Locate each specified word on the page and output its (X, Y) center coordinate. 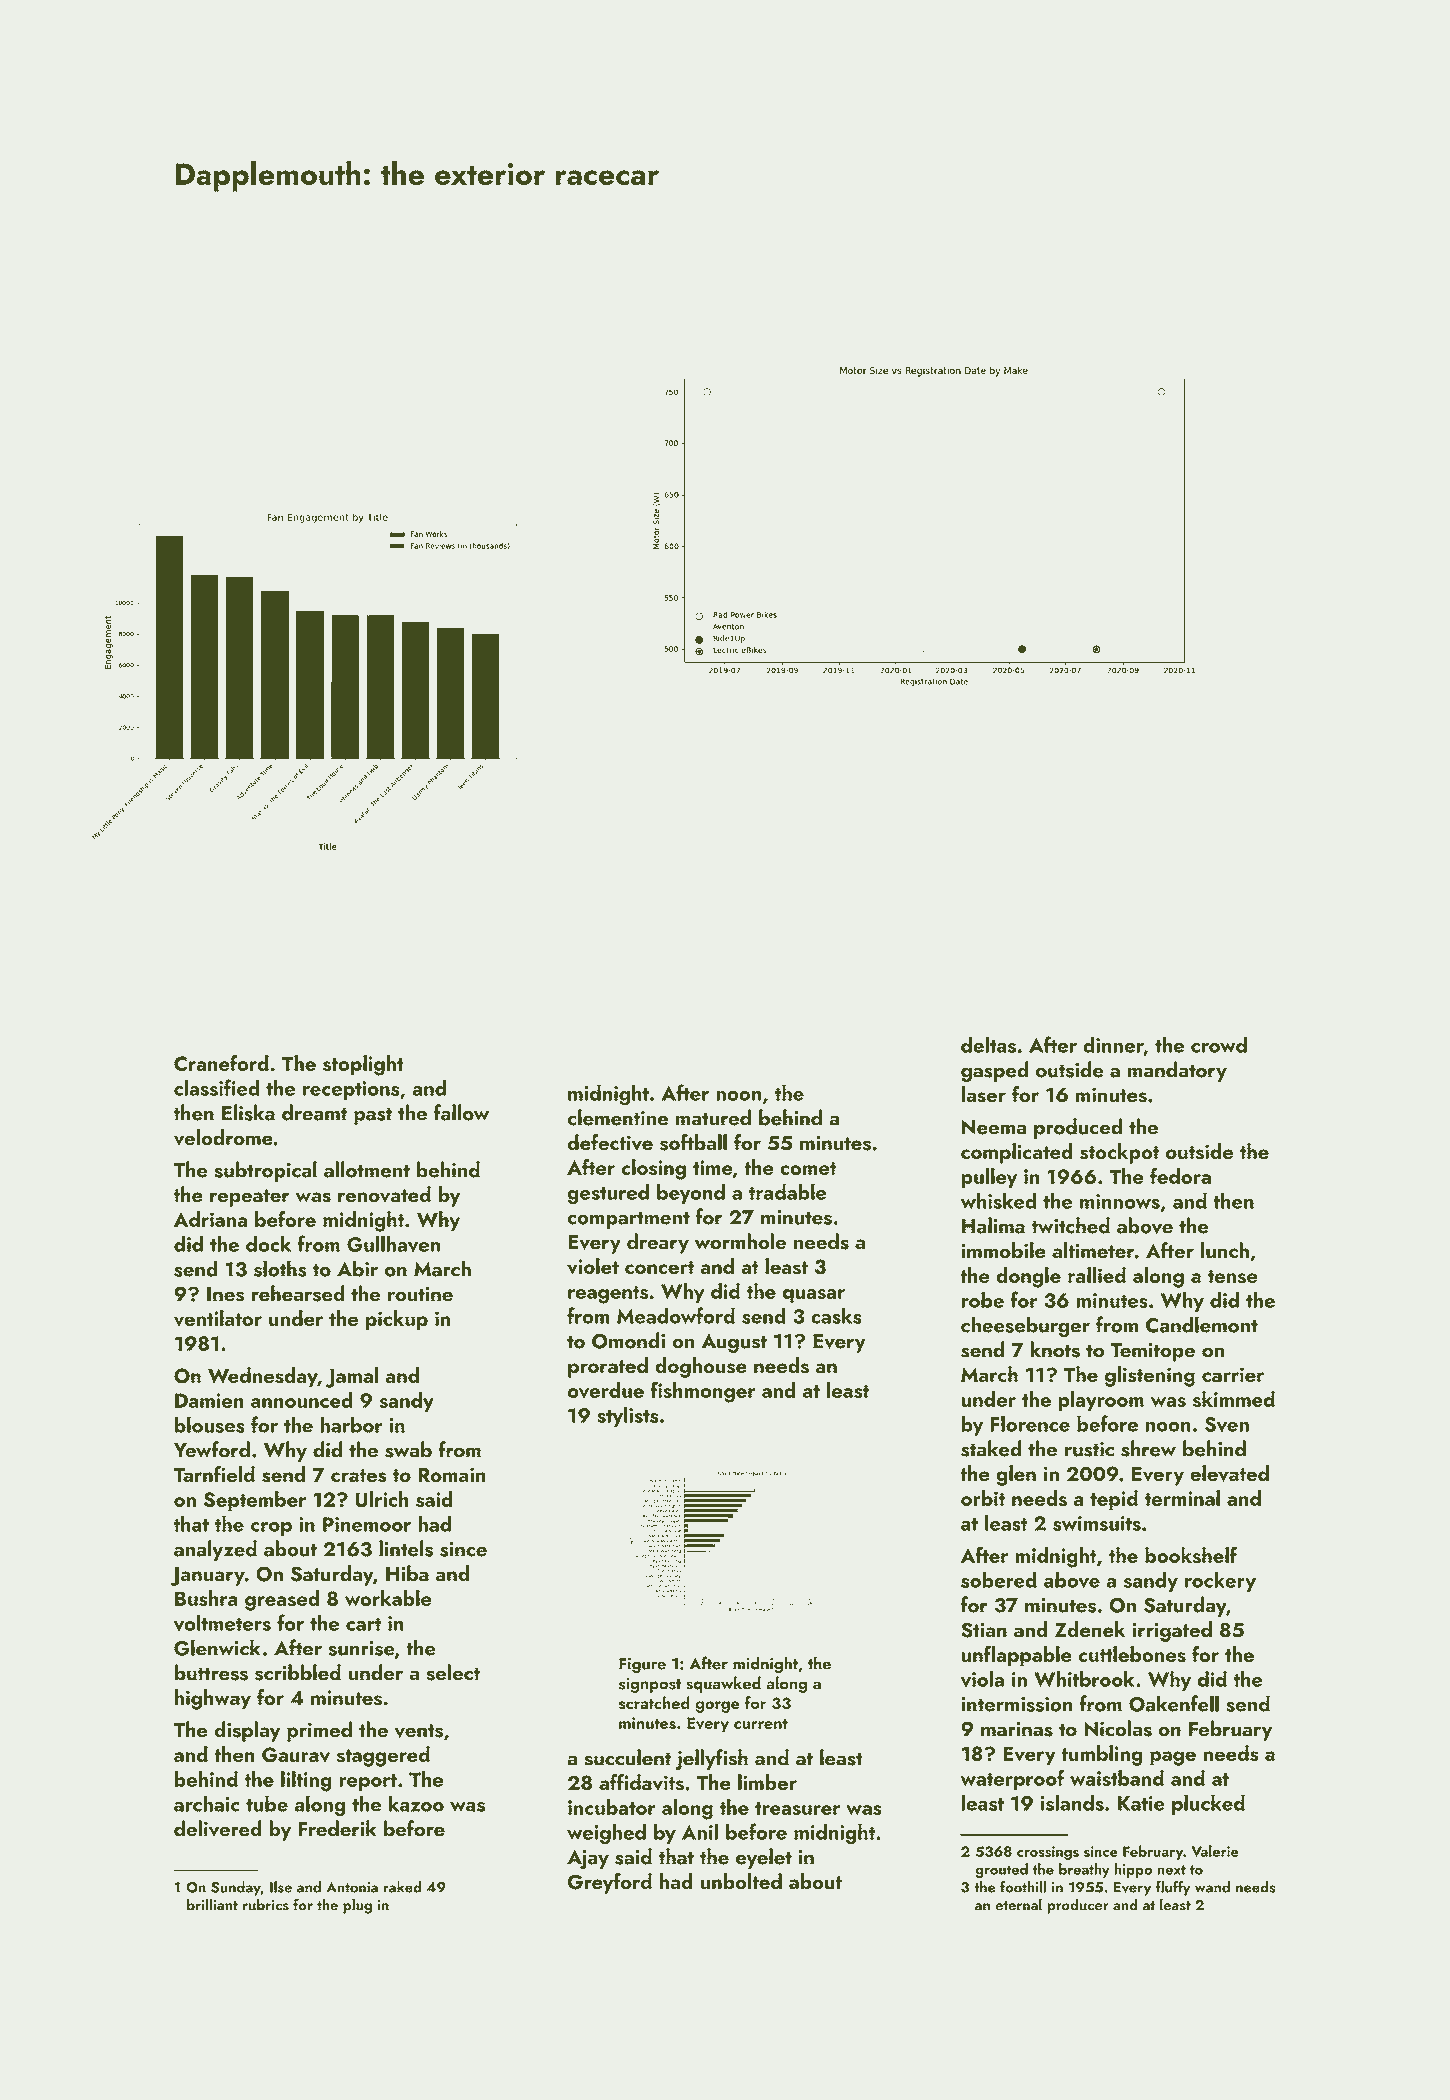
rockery (1220, 1581)
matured (713, 1117)
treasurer (797, 1808)
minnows (1120, 1201)
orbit (983, 1498)
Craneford (221, 1062)
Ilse (281, 1887)
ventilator (218, 1318)
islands (1072, 1802)
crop (271, 1529)
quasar (814, 1296)
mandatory (1177, 1071)
